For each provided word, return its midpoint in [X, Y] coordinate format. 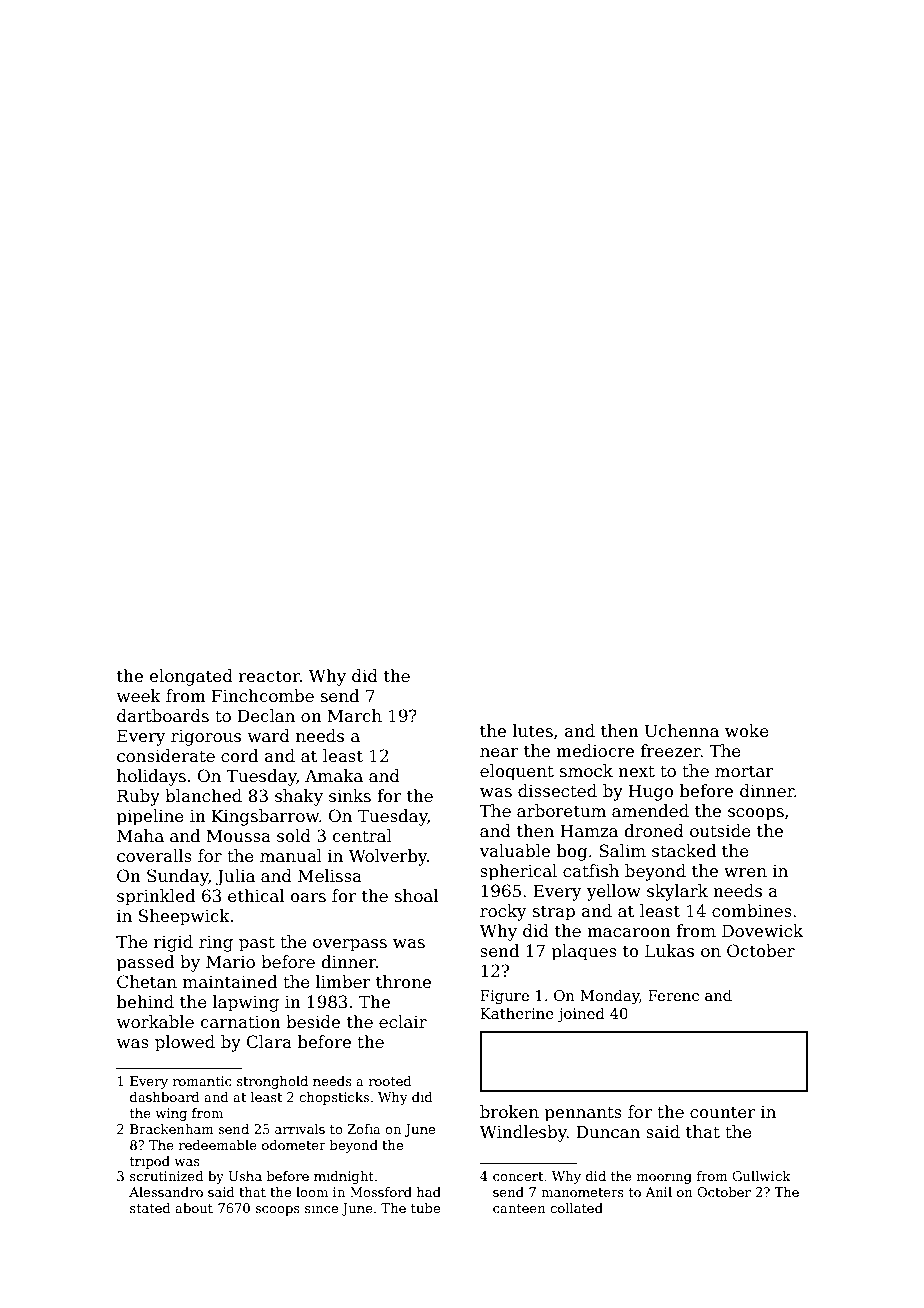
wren [745, 873]
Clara [269, 1042]
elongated [191, 677]
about [194, 1208]
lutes [533, 731]
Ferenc [673, 995]
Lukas [669, 951]
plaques [584, 952]
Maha [140, 836]
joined [581, 1014]
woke [747, 731]
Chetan [147, 982]
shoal [416, 896]
